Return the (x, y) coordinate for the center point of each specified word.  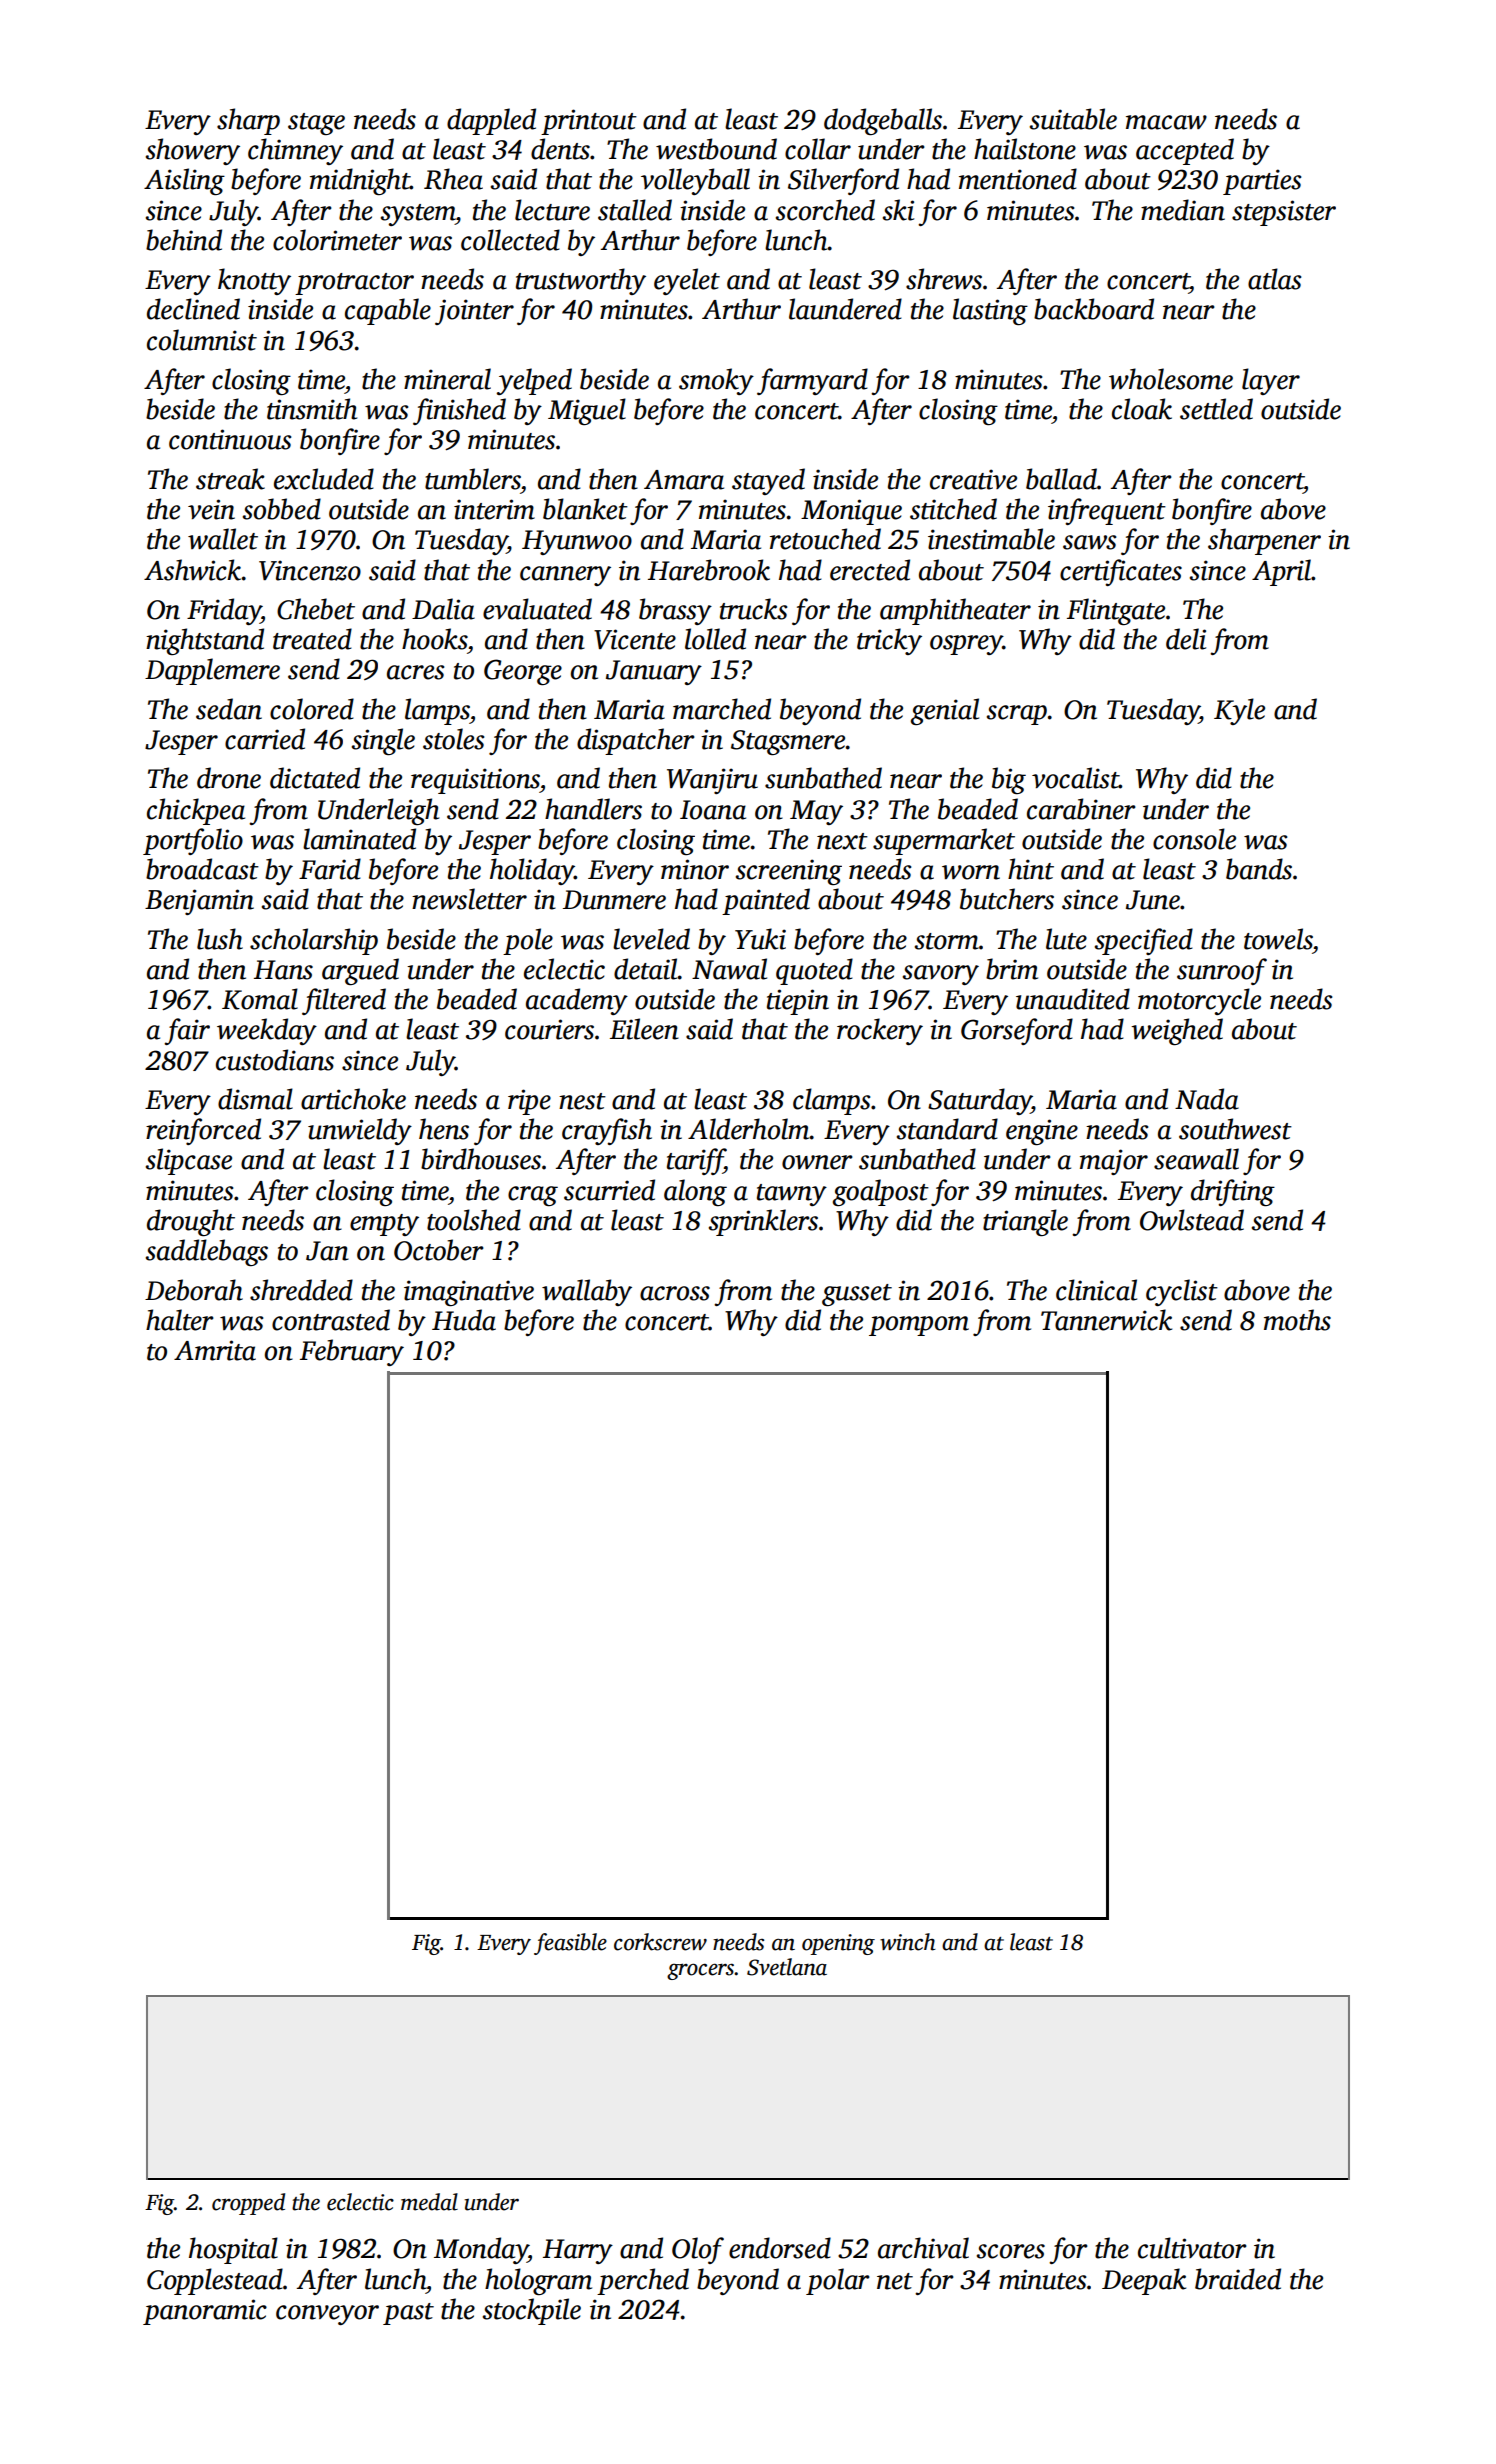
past (408, 2314)
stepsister (1284, 213)
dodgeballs (883, 121)
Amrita (215, 1350)
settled (1216, 409)
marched (722, 709)
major (1114, 1162)
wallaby (587, 1292)
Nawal (729, 969)
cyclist (1182, 1292)
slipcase (189, 1161)
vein (211, 509)
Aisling (184, 181)
